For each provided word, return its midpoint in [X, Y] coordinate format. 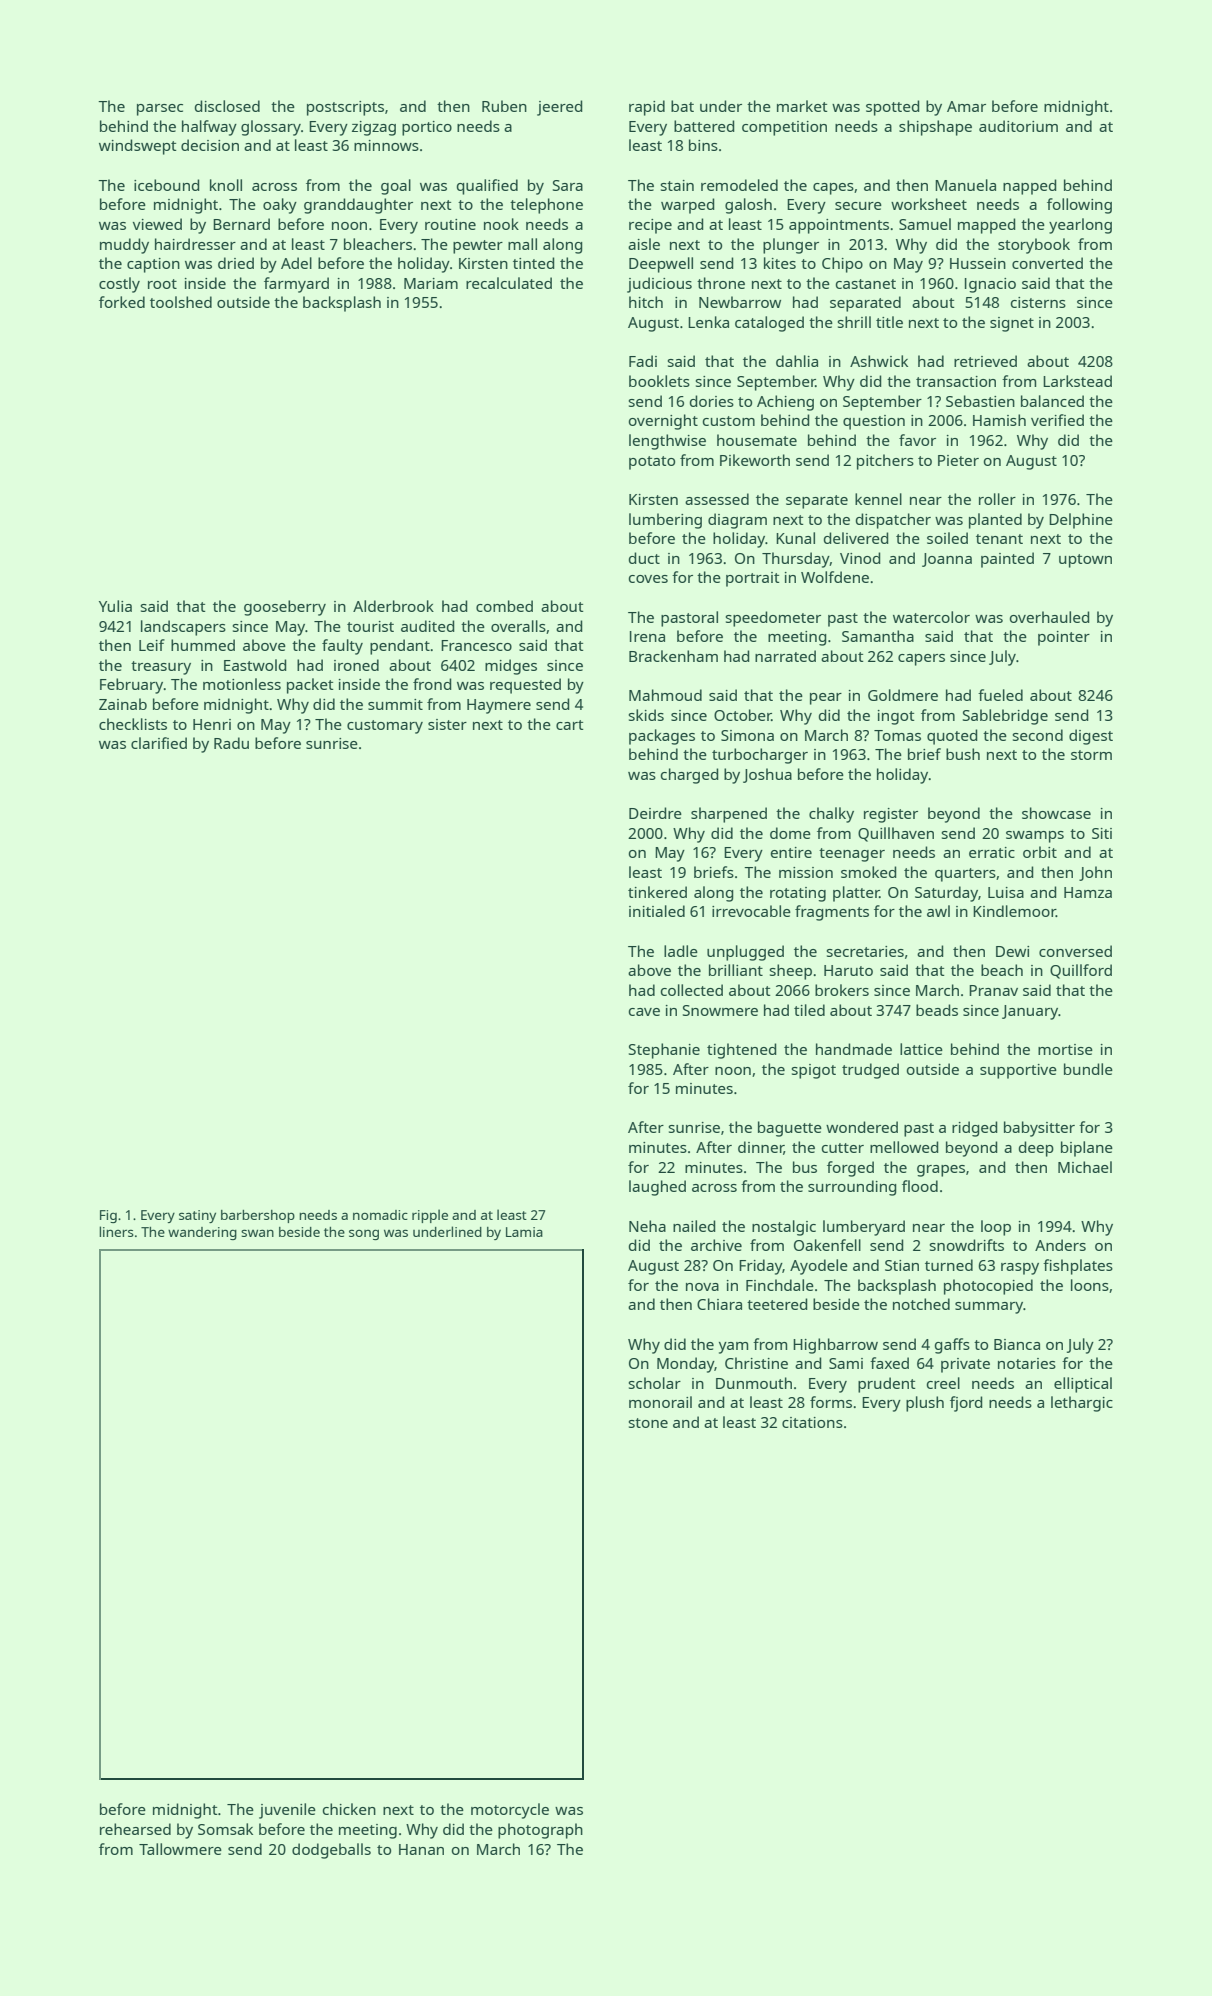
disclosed [227, 106]
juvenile [287, 1811]
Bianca [1017, 1344]
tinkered [657, 892]
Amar [966, 106]
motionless [242, 684]
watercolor [931, 617]
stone [648, 1423]
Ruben [504, 106]
